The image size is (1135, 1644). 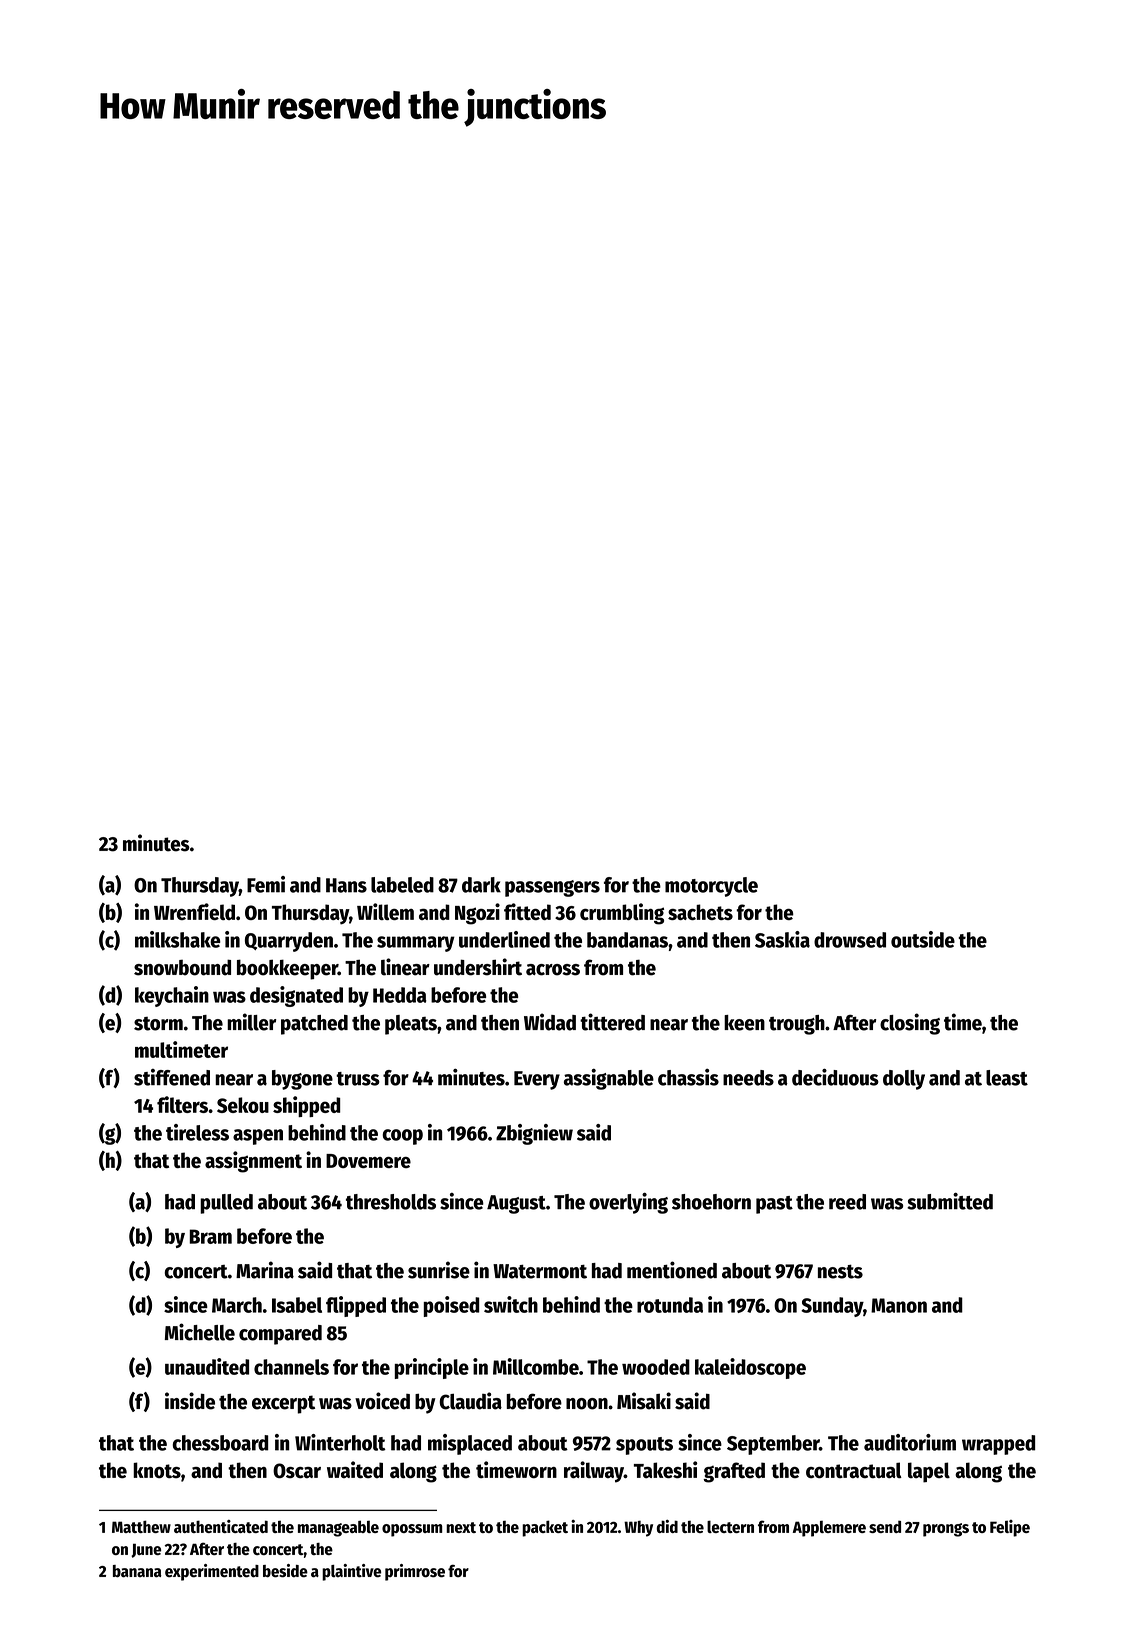 What do you see at coordinates (910, 1024) in the screenshot?
I see `closing` at bounding box center [910, 1024].
